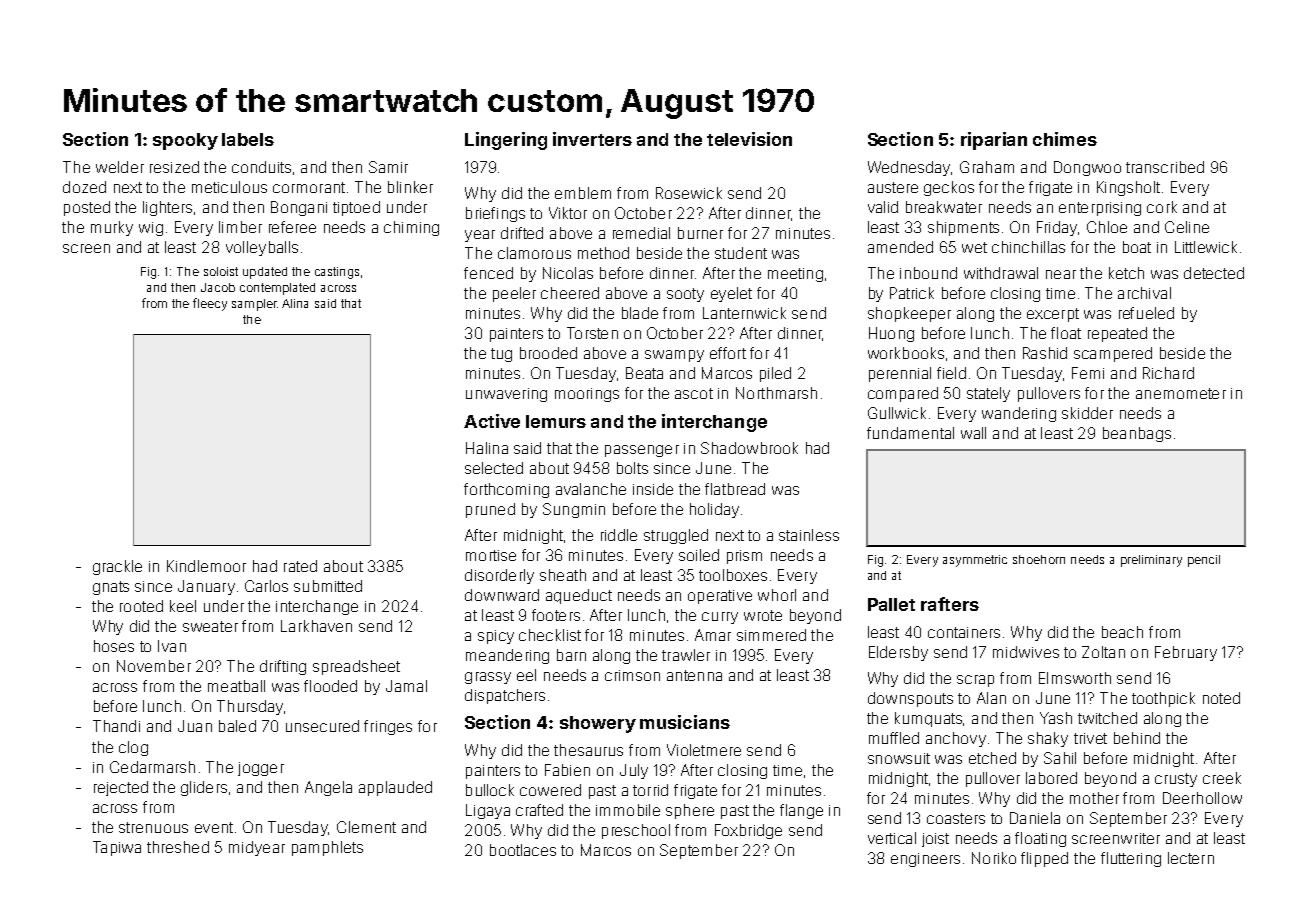 The image size is (1308, 924). What do you see at coordinates (925, 860) in the screenshot?
I see `engineers` at bounding box center [925, 860].
